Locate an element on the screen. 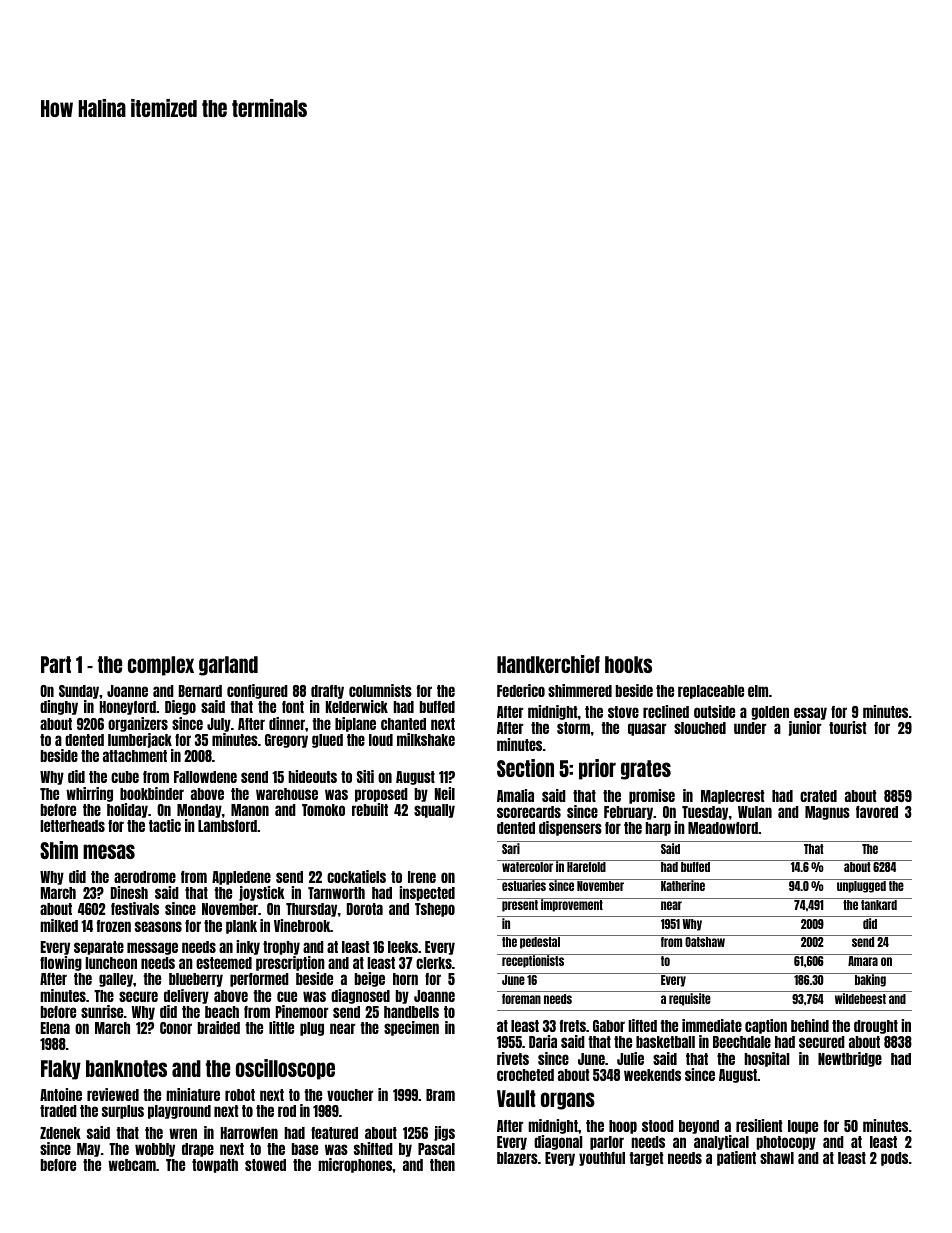 The image size is (952, 1233). Siti is located at coordinates (365, 776).
